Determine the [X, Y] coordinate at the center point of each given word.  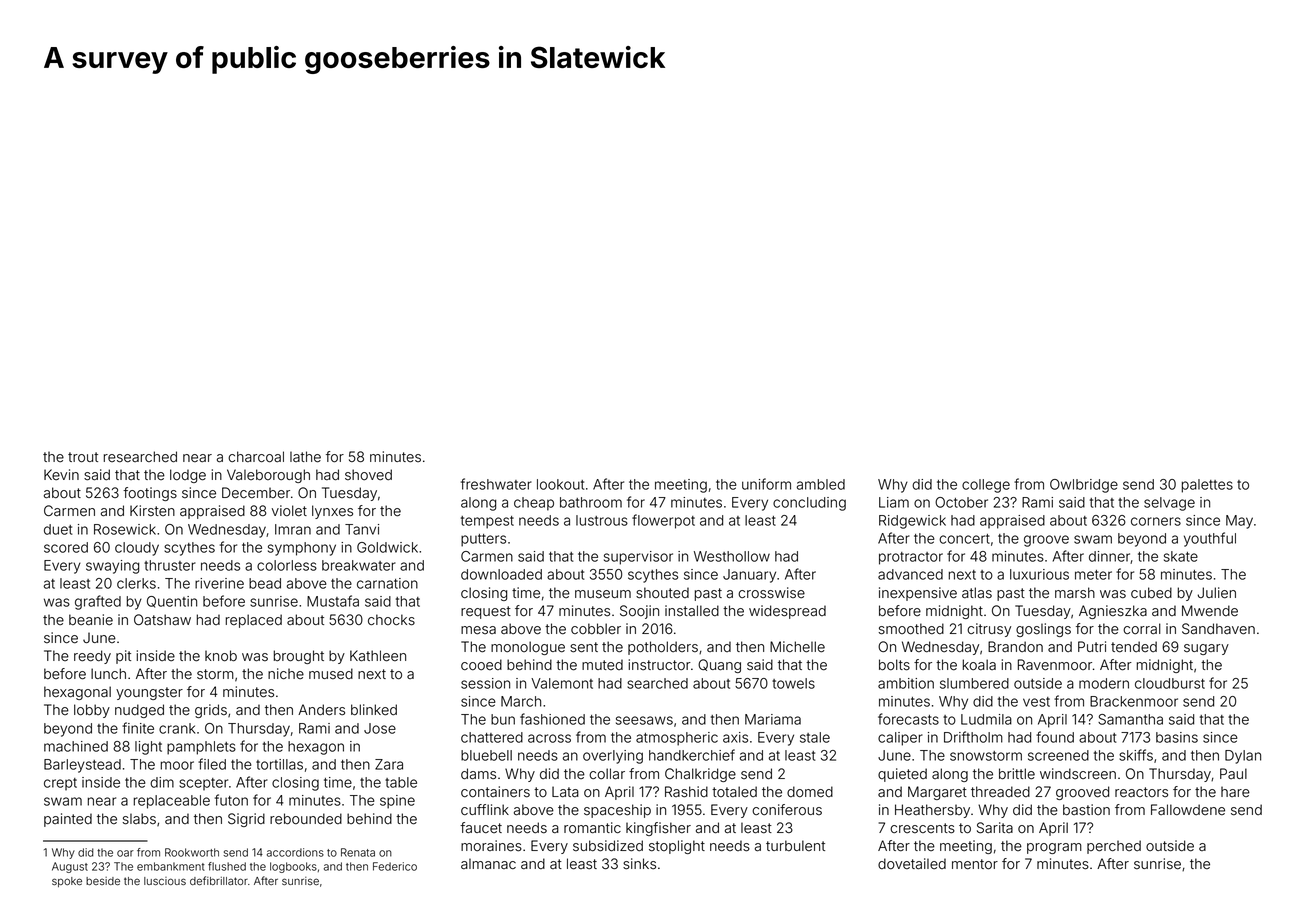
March [521, 701]
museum [603, 594]
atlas [977, 593]
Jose [380, 728]
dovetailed [912, 864]
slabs [139, 819]
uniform [766, 484]
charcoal [256, 457]
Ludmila [986, 719]
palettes [1207, 486]
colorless [287, 565]
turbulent [795, 845]
